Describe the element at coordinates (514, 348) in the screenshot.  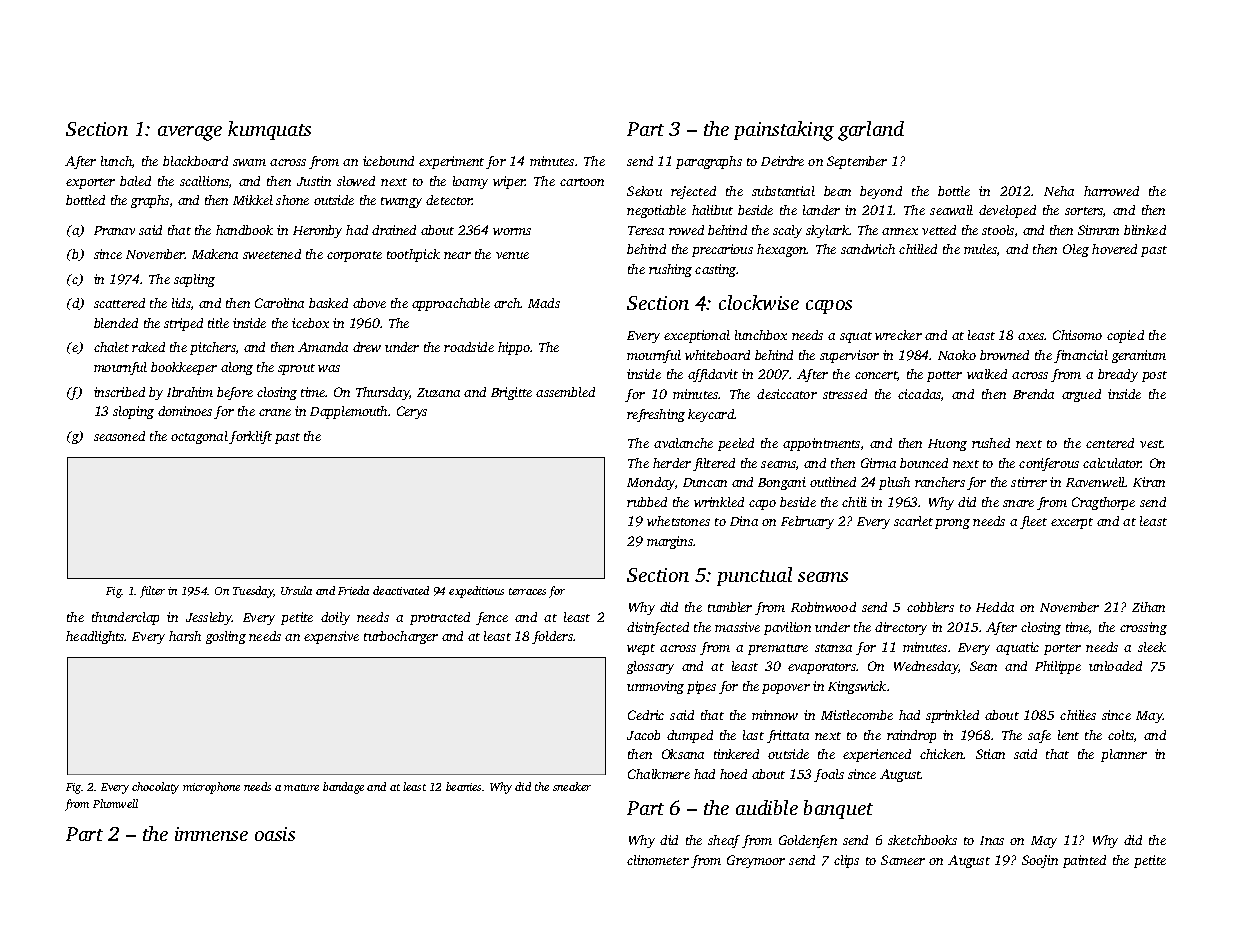
I see `hippo` at that location.
